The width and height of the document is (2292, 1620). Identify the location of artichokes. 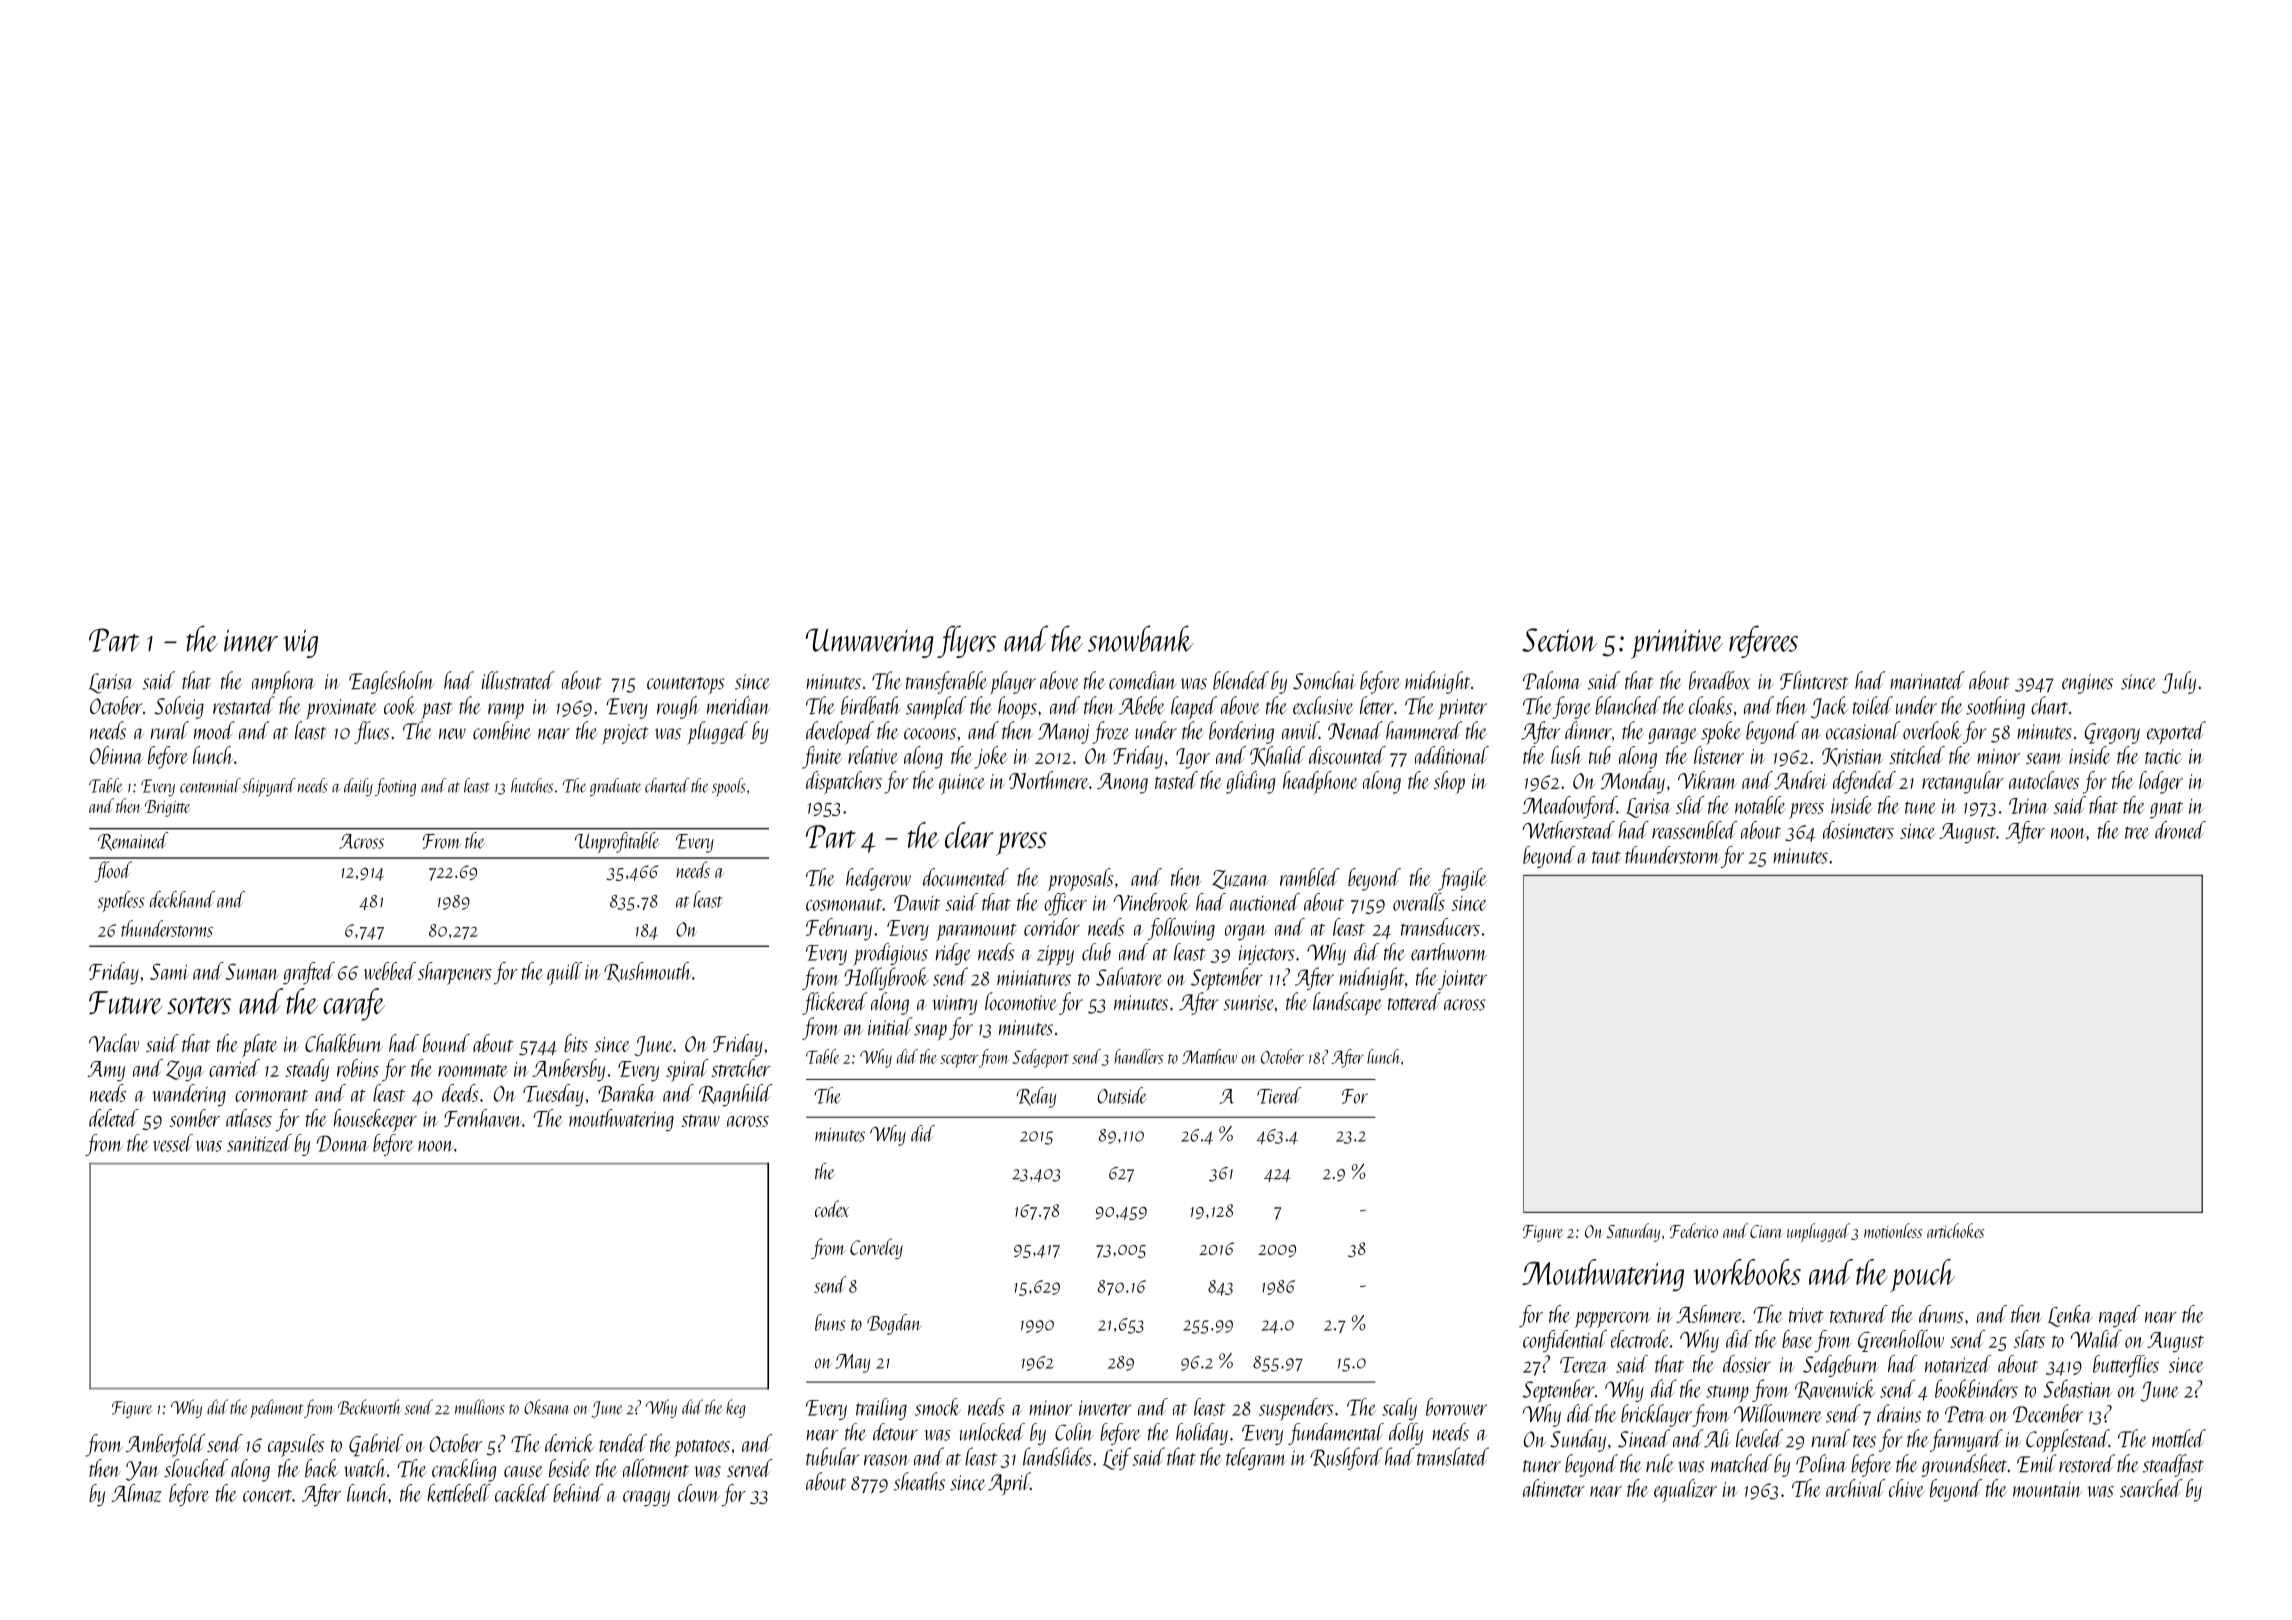
(1955, 1230).
